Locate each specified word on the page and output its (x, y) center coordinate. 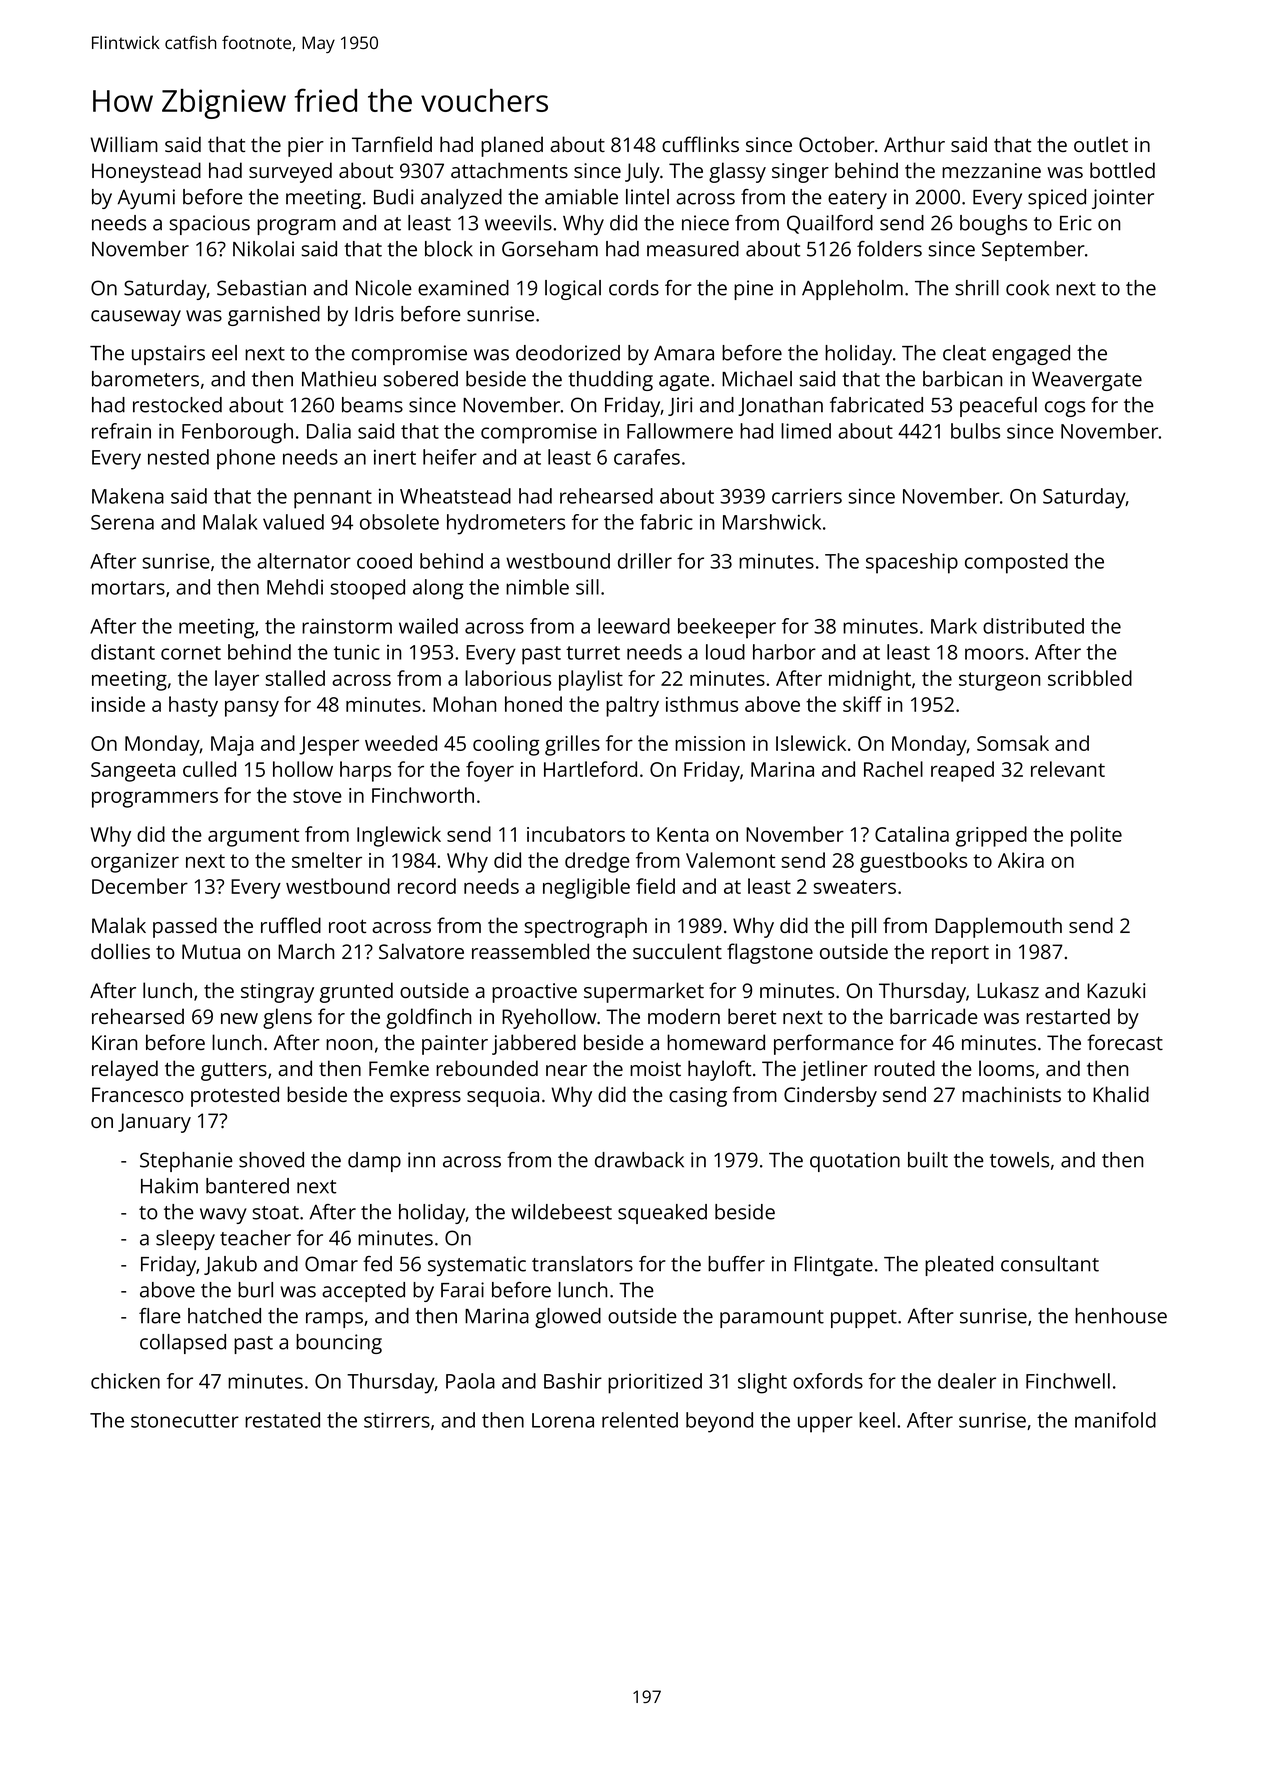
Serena (122, 522)
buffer (736, 1264)
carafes (647, 457)
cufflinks (700, 144)
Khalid (1121, 1094)
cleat (964, 353)
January (154, 1123)
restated (282, 1420)
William (124, 144)
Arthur (914, 144)
